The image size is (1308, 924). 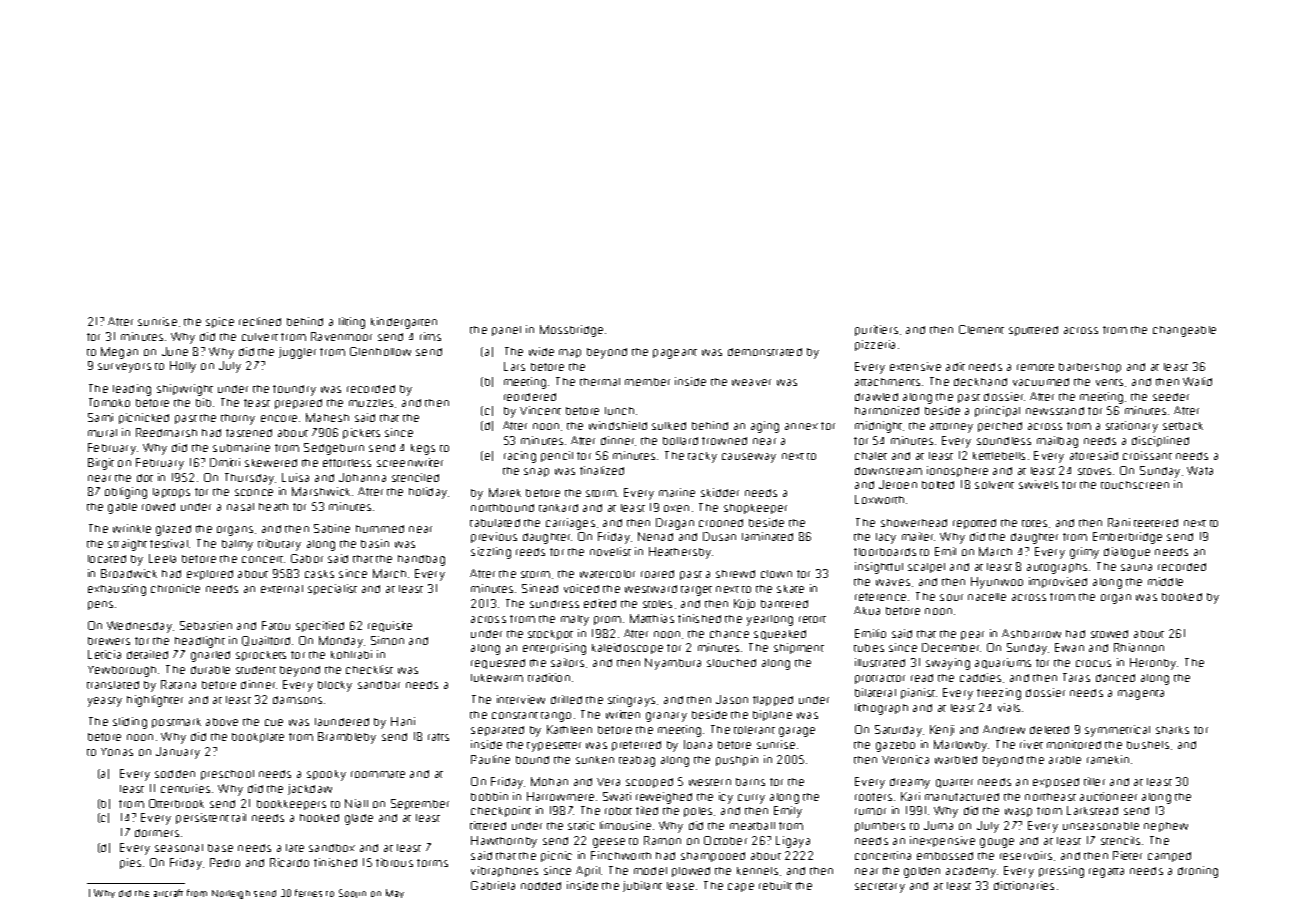 I want to click on spice, so click(x=220, y=322).
